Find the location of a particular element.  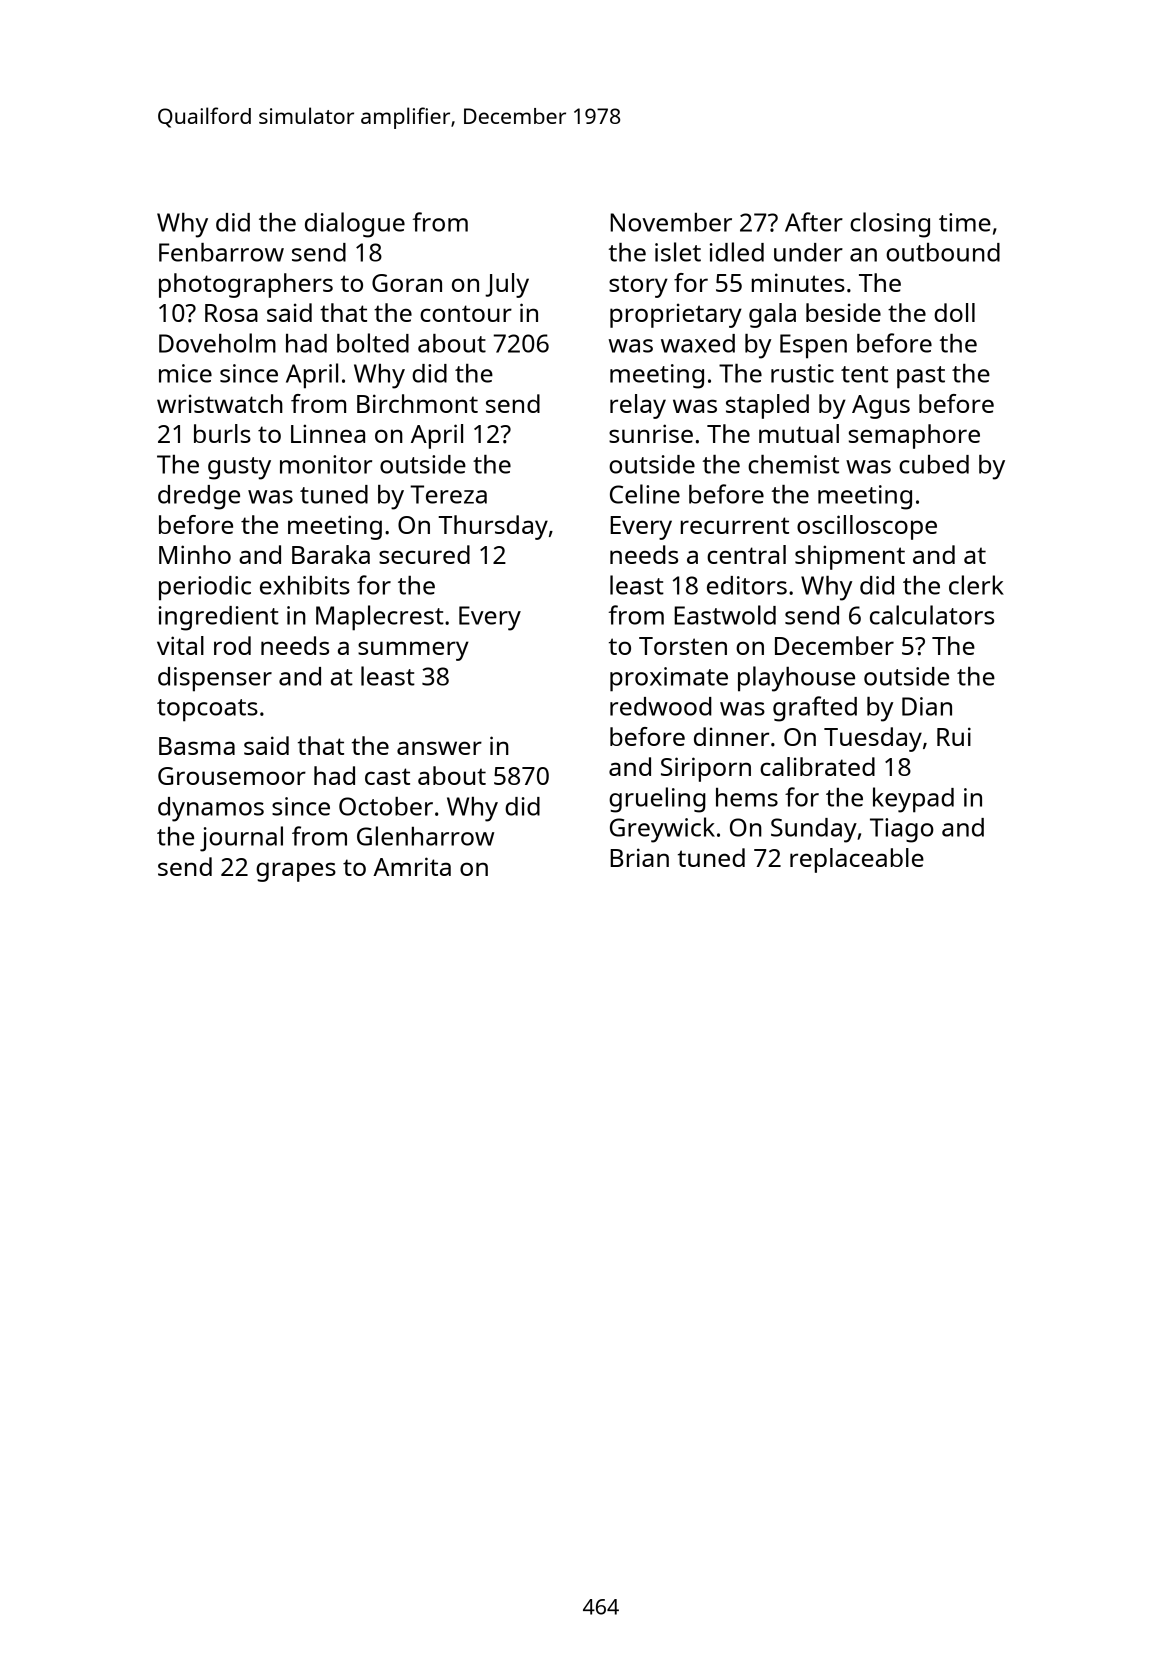

outbound is located at coordinates (943, 252).
